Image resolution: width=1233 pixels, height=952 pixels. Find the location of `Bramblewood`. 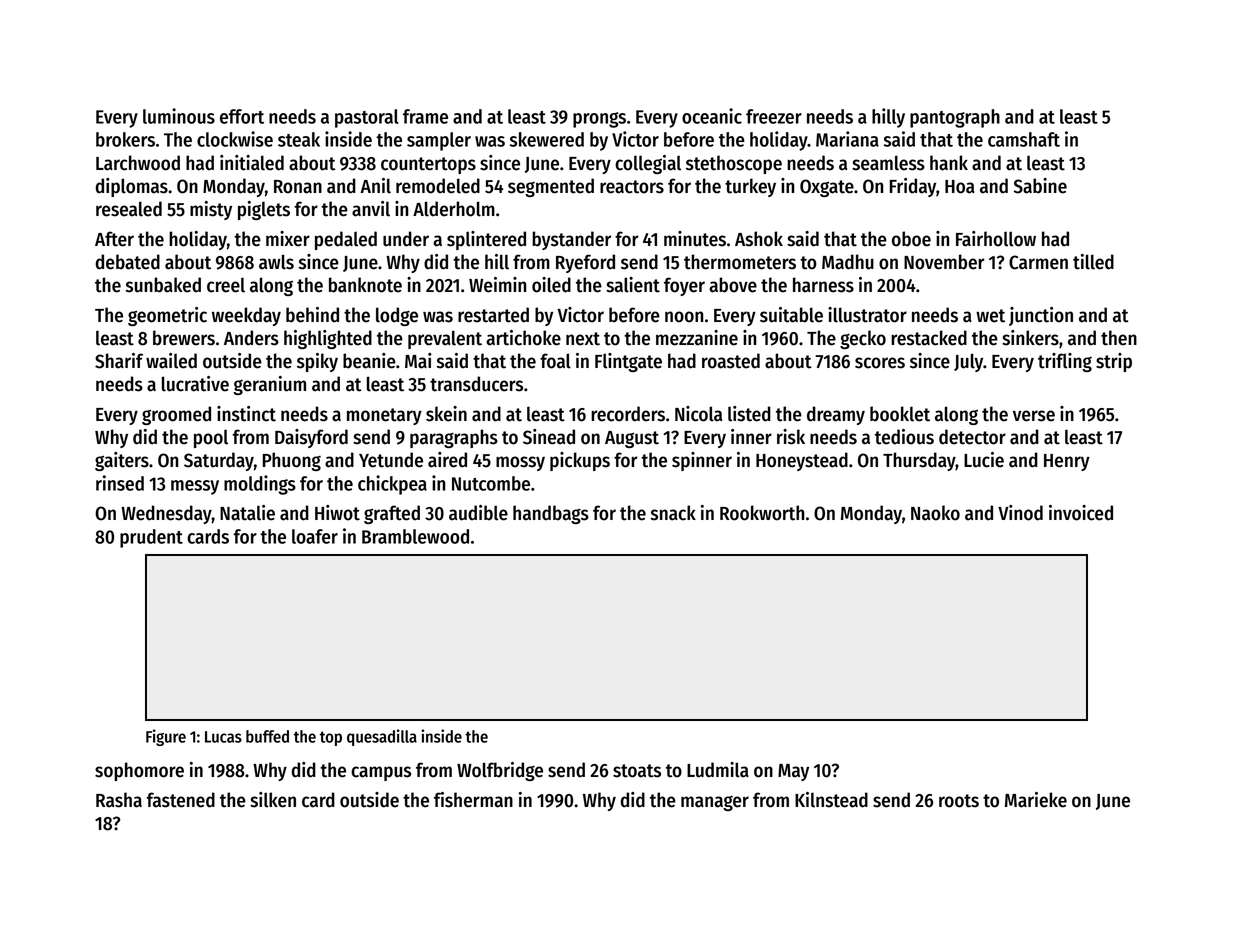

Bramblewood is located at coordinates (415, 536).
